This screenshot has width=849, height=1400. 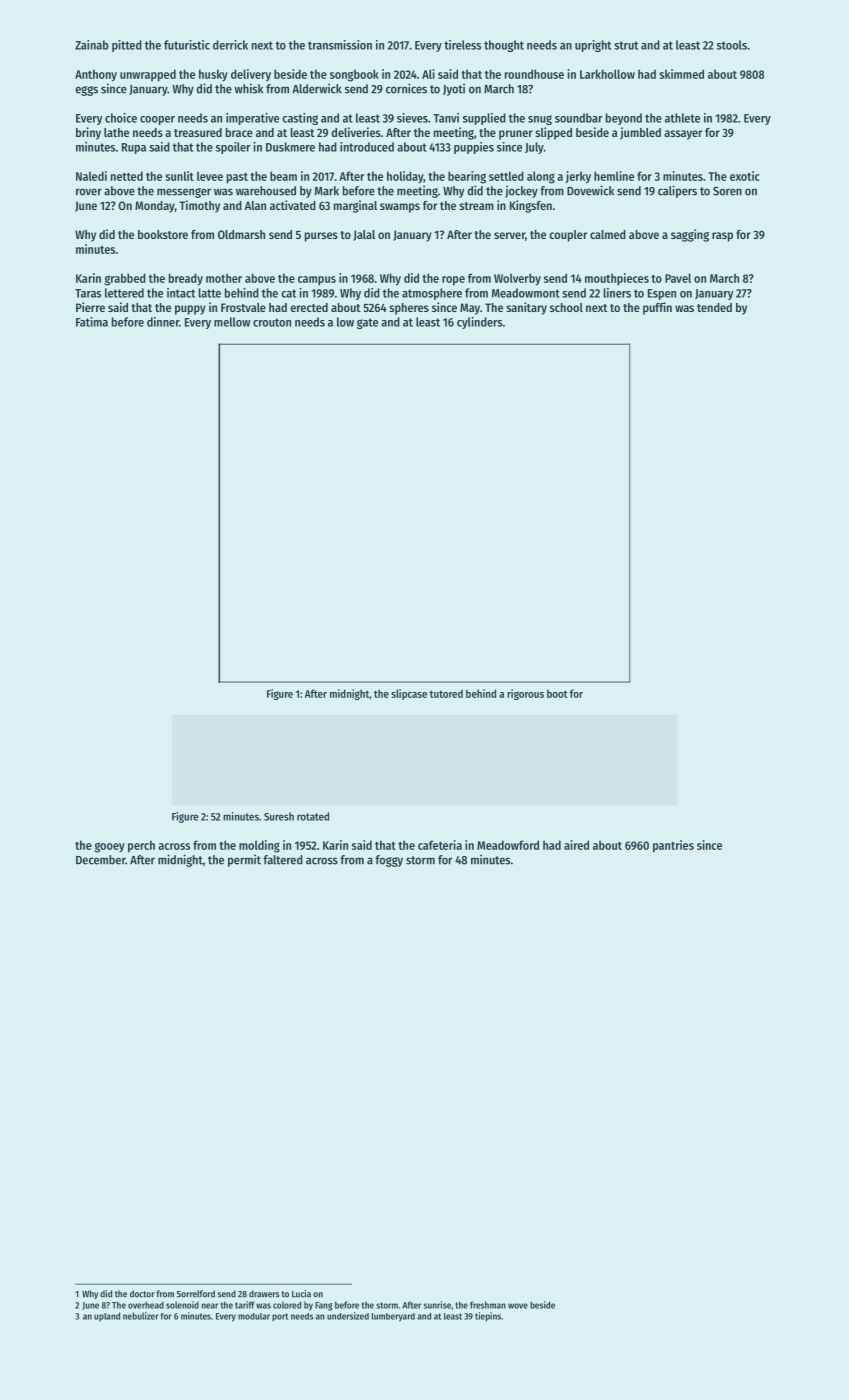 I want to click on rasp, so click(x=722, y=237).
